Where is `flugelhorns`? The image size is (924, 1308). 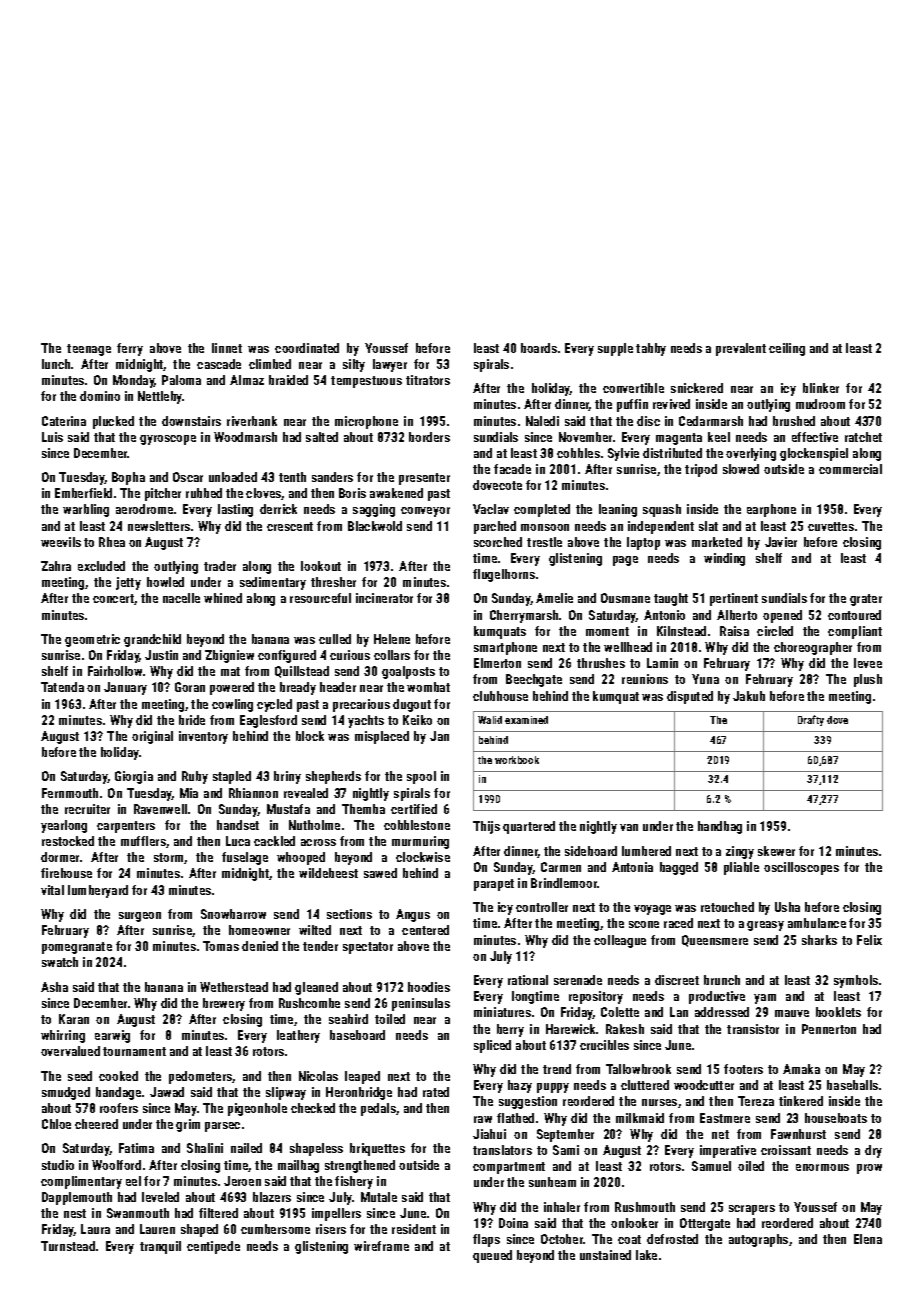
flugelhorns is located at coordinates (504, 575).
